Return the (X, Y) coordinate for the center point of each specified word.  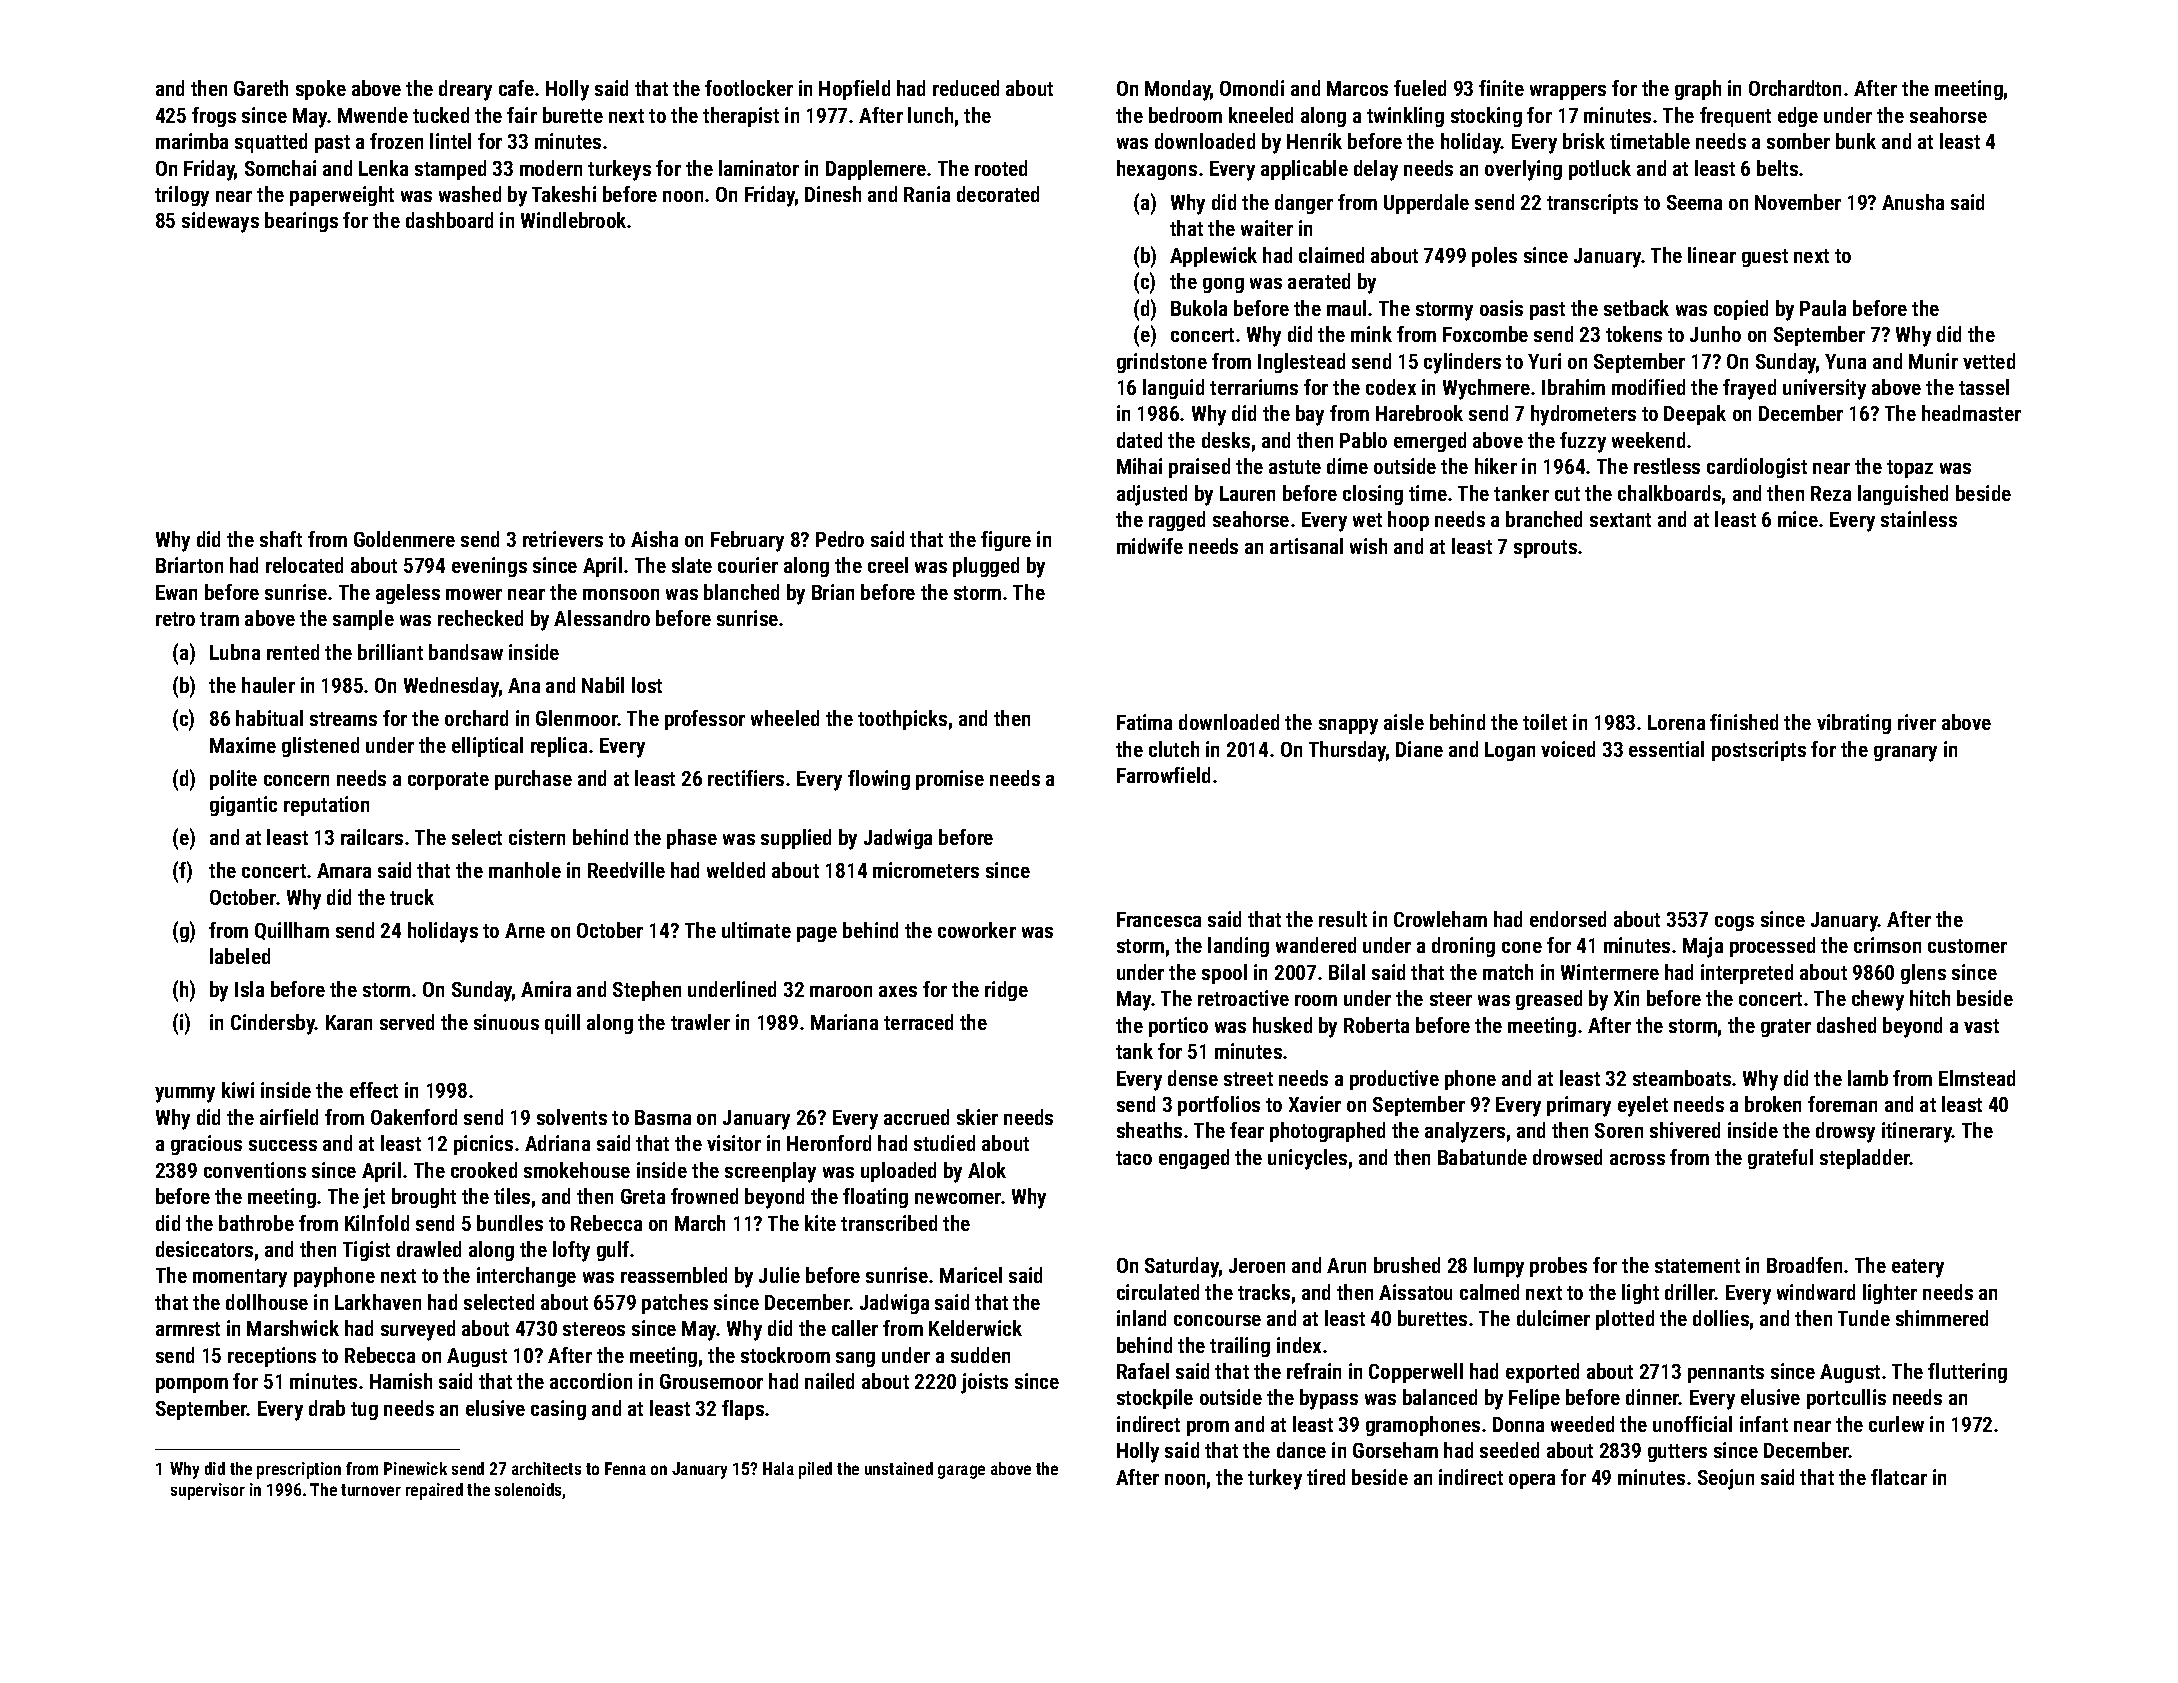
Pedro (840, 539)
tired (1326, 1477)
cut (1567, 494)
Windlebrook (574, 220)
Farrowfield (1163, 775)
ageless (408, 594)
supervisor (208, 1491)
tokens (1634, 334)
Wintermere (1610, 972)
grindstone (1162, 363)
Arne (525, 930)
